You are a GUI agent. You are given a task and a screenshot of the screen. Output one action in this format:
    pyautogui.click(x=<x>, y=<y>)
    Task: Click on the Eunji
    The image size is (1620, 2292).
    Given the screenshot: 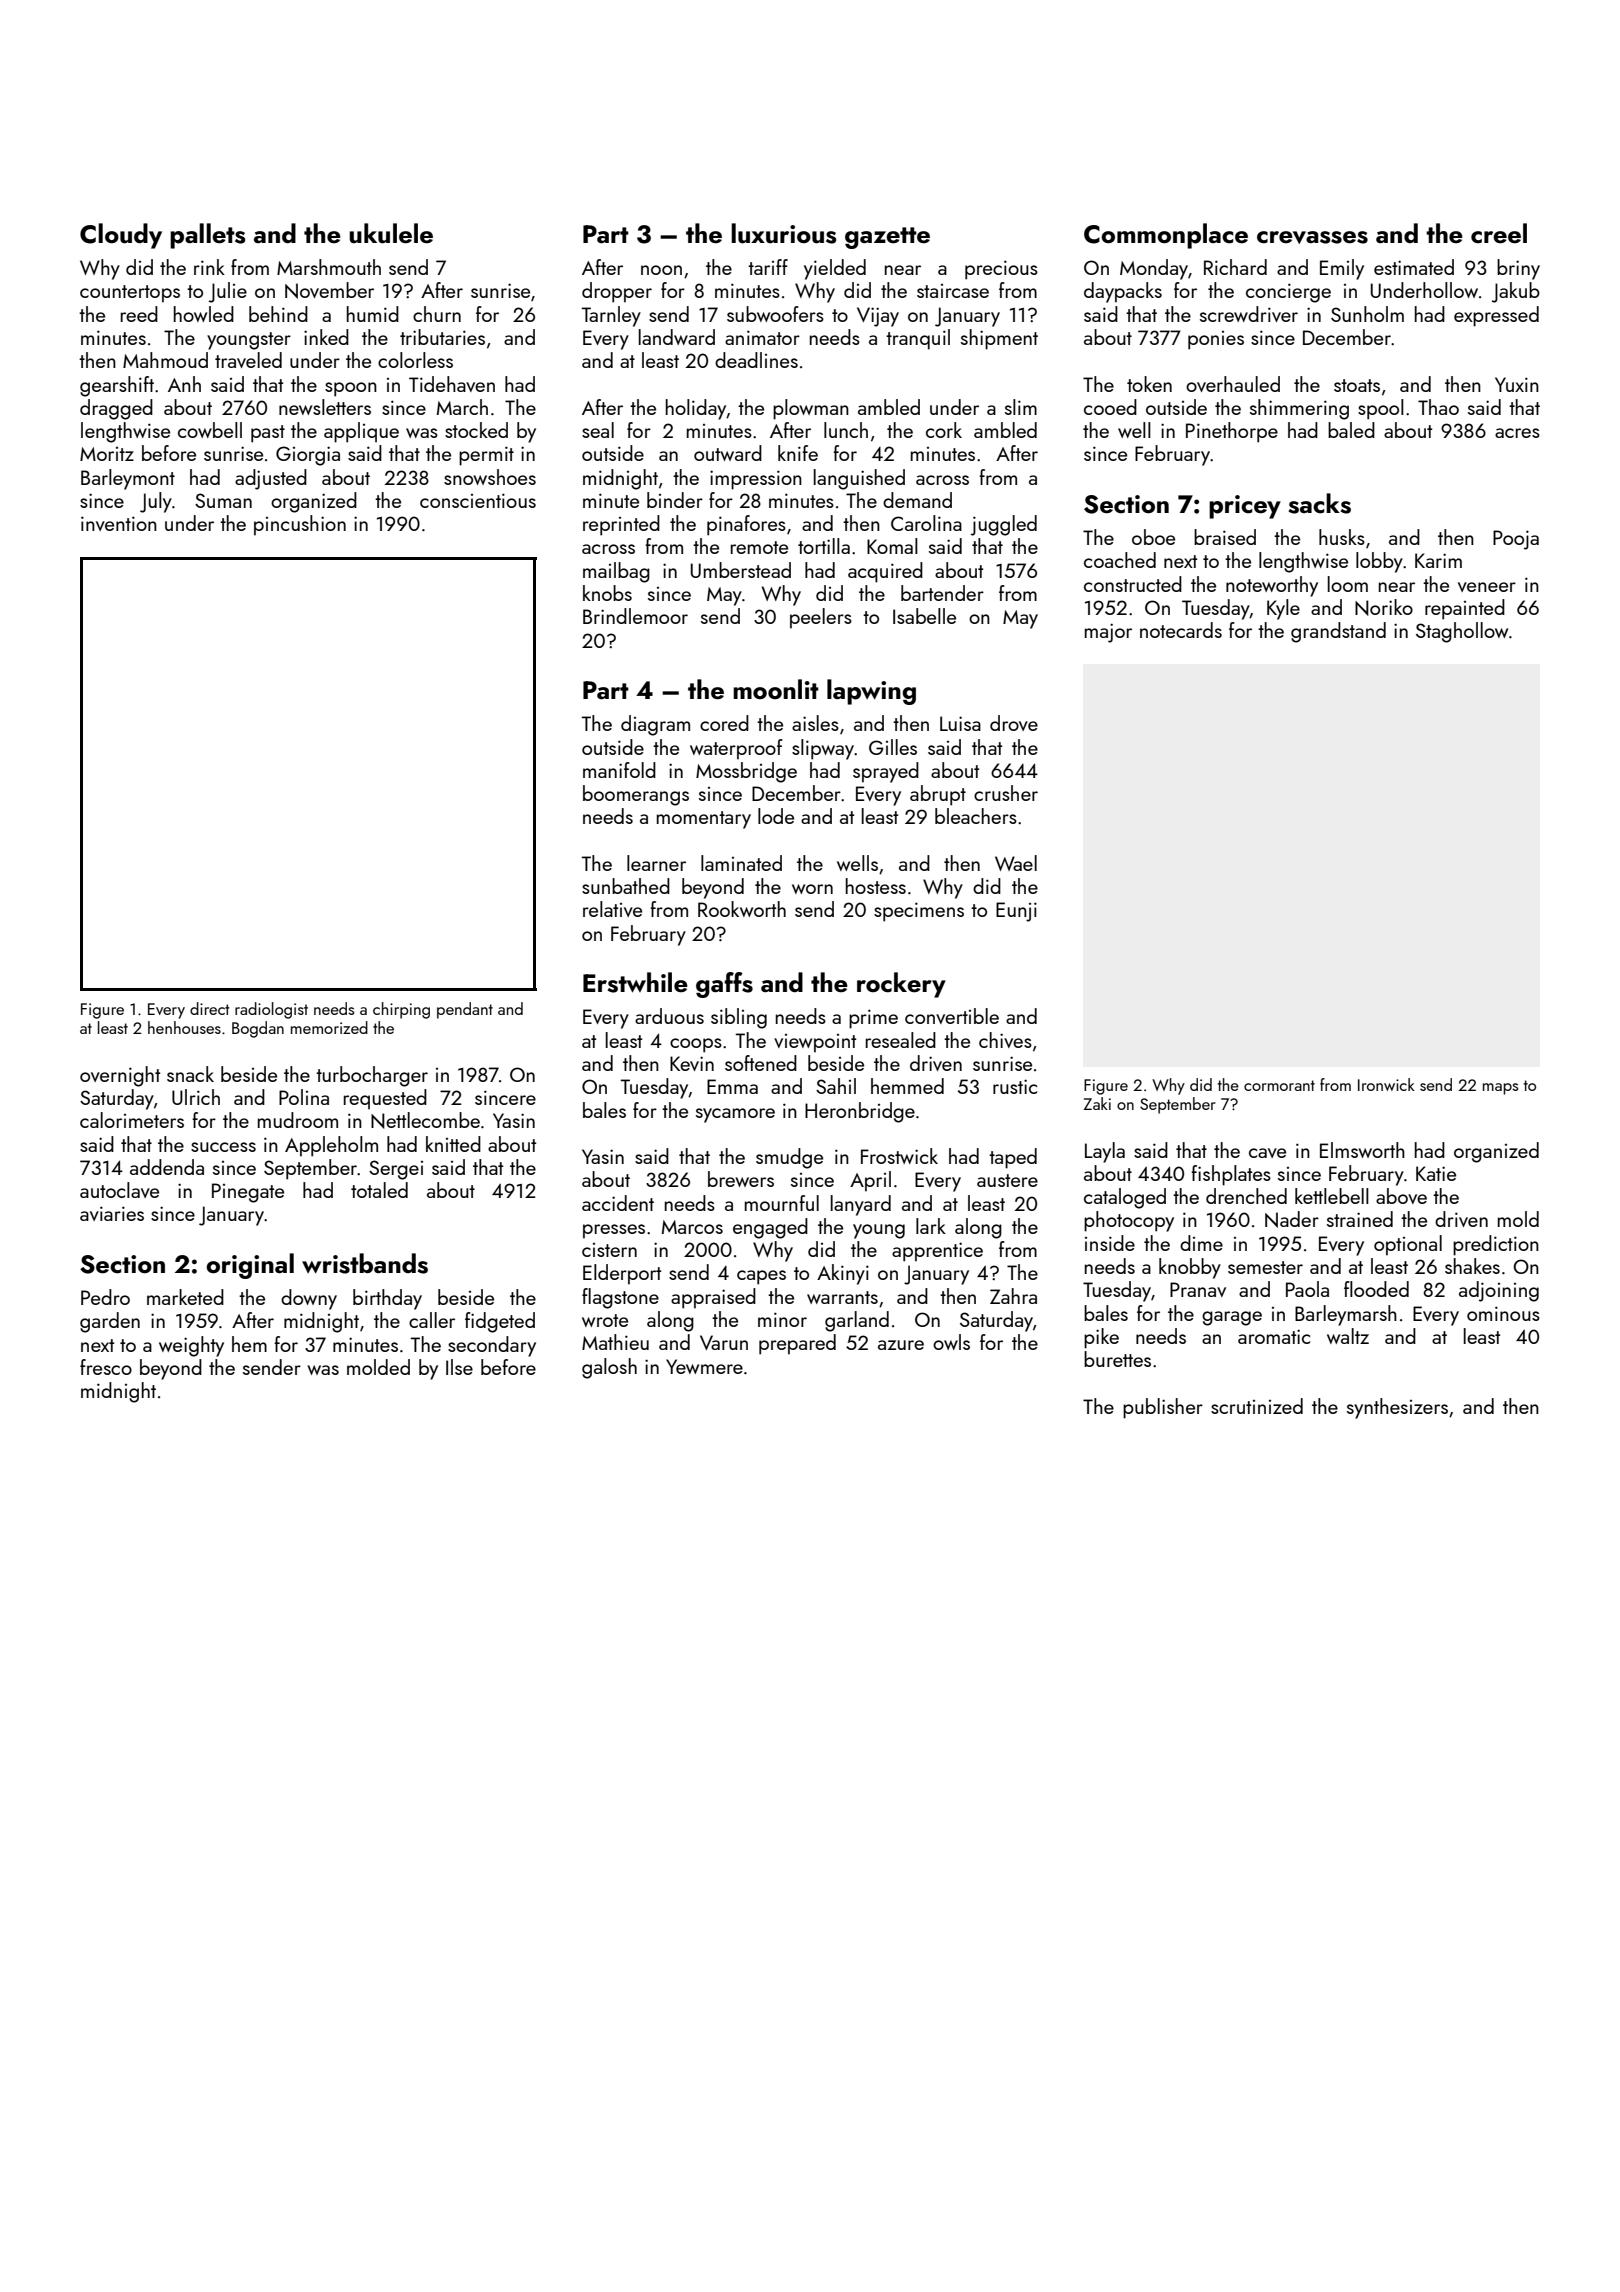 What is the action you would take?
    pyautogui.click(x=1016, y=912)
